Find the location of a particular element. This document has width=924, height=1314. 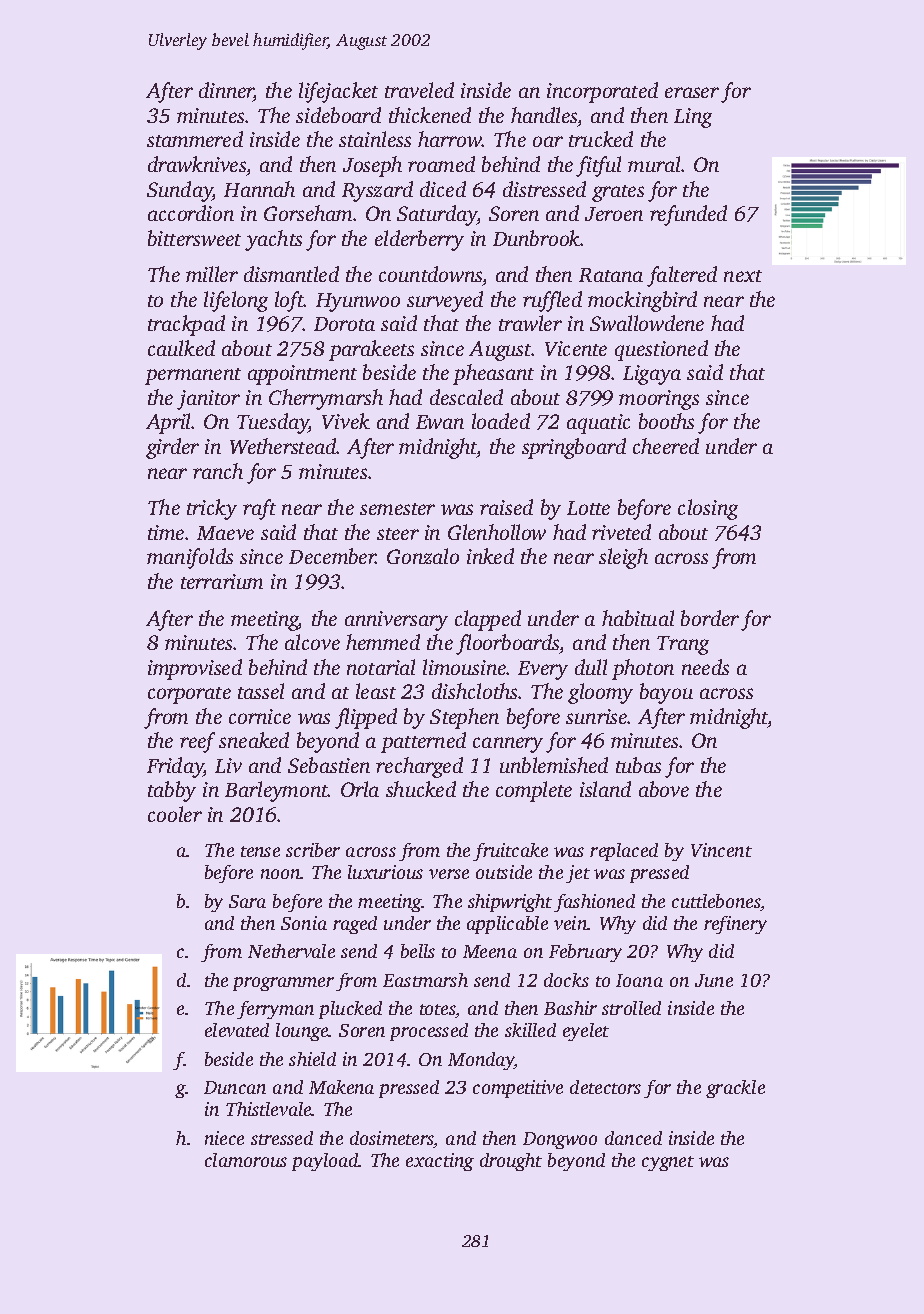

Sebastien is located at coordinates (329, 765).
